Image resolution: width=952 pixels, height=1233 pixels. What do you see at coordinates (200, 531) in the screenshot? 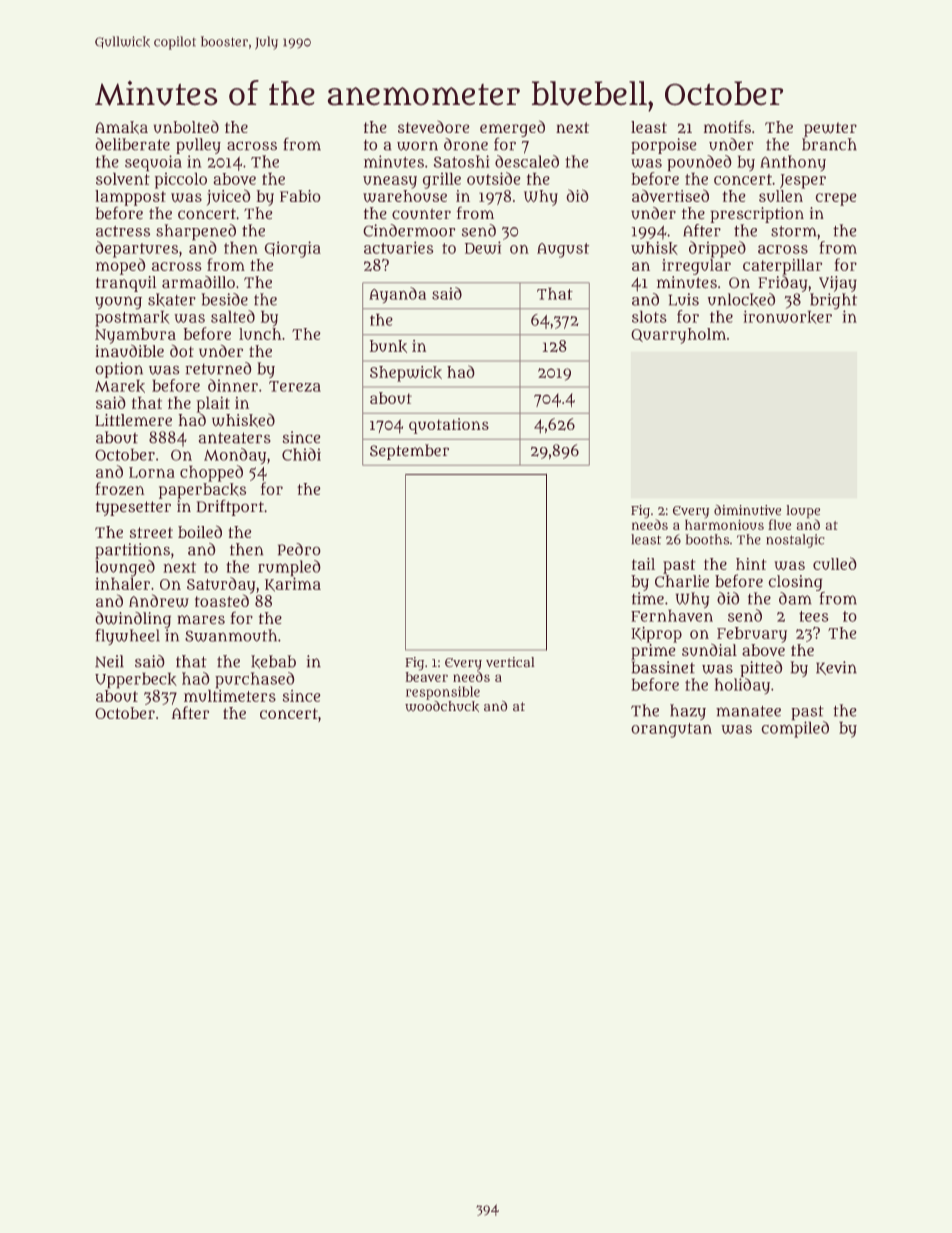
I see `boiled` at bounding box center [200, 531].
